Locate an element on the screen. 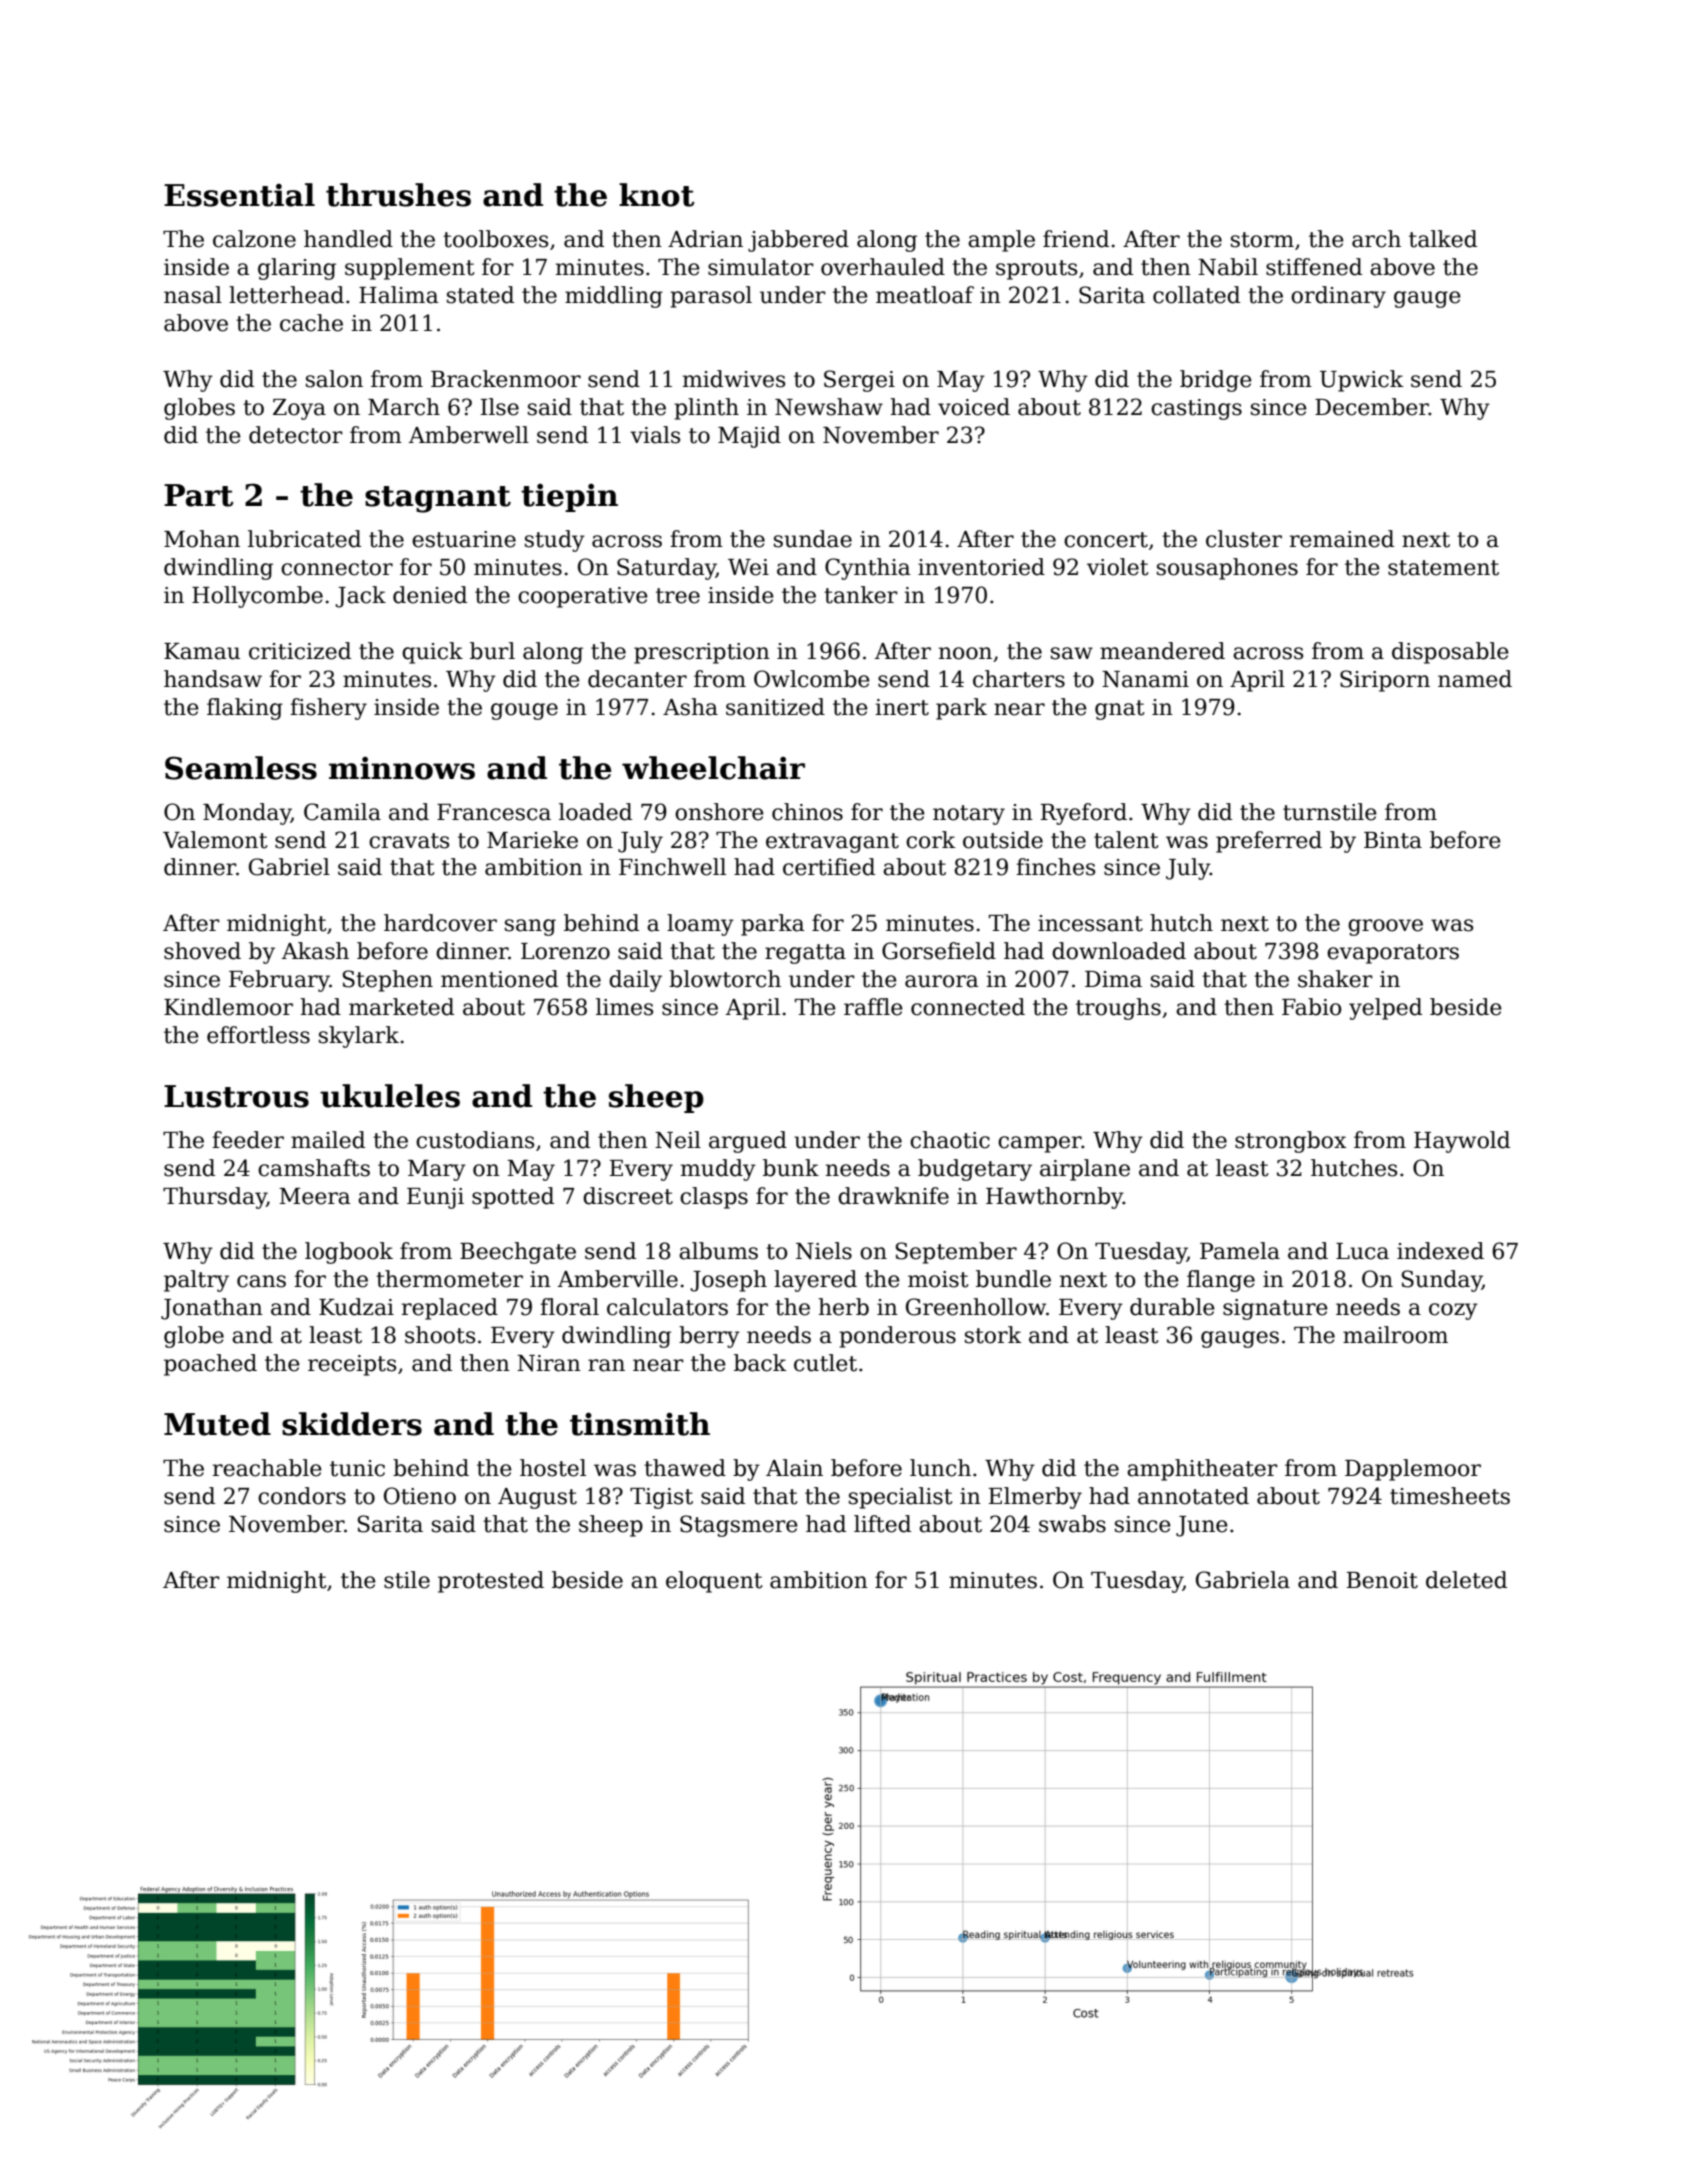 This screenshot has height=2178, width=1683. protested is located at coordinates (491, 1582).
